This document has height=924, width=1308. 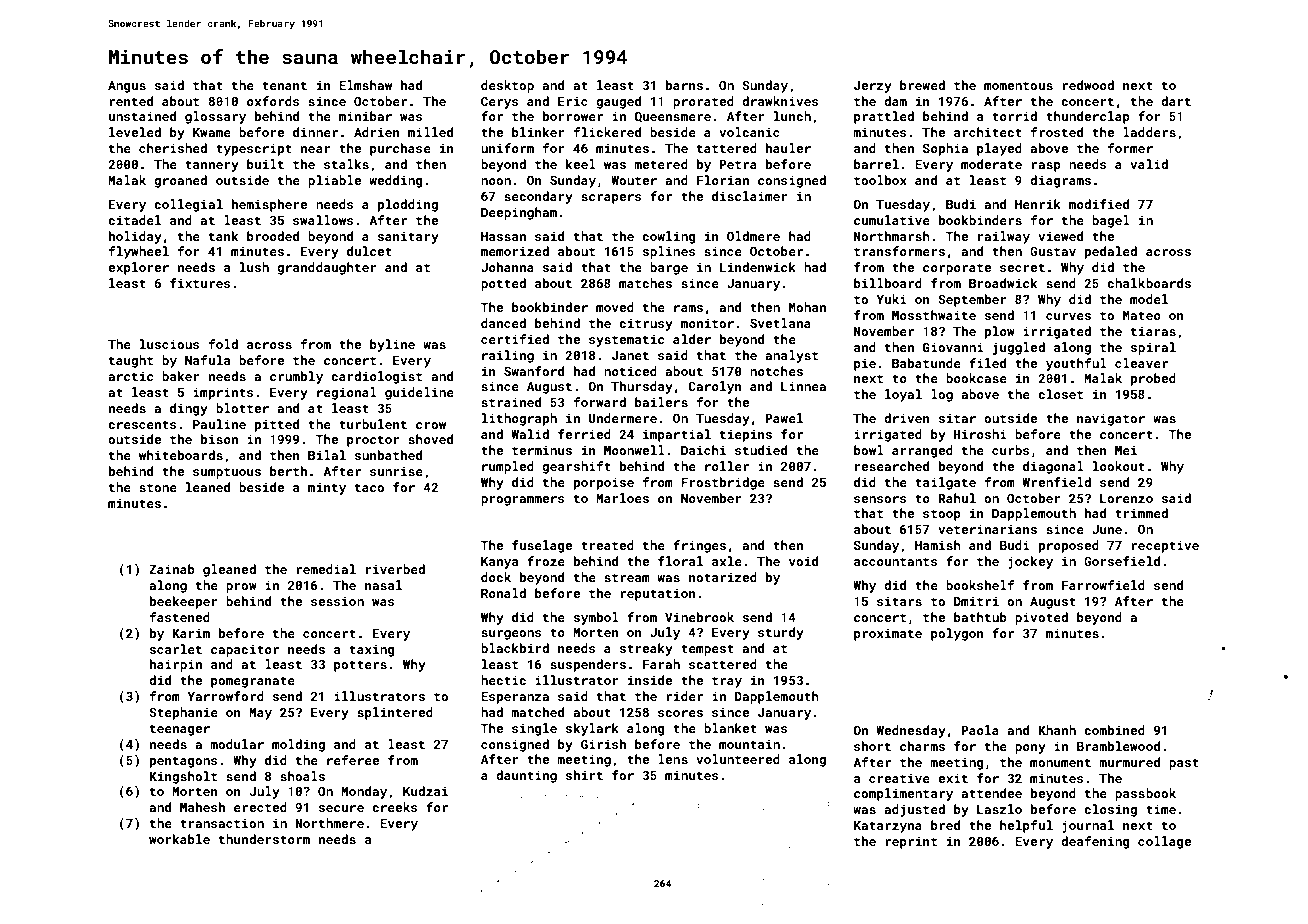 What do you see at coordinates (329, 823) in the document?
I see `Northmere` at bounding box center [329, 823].
